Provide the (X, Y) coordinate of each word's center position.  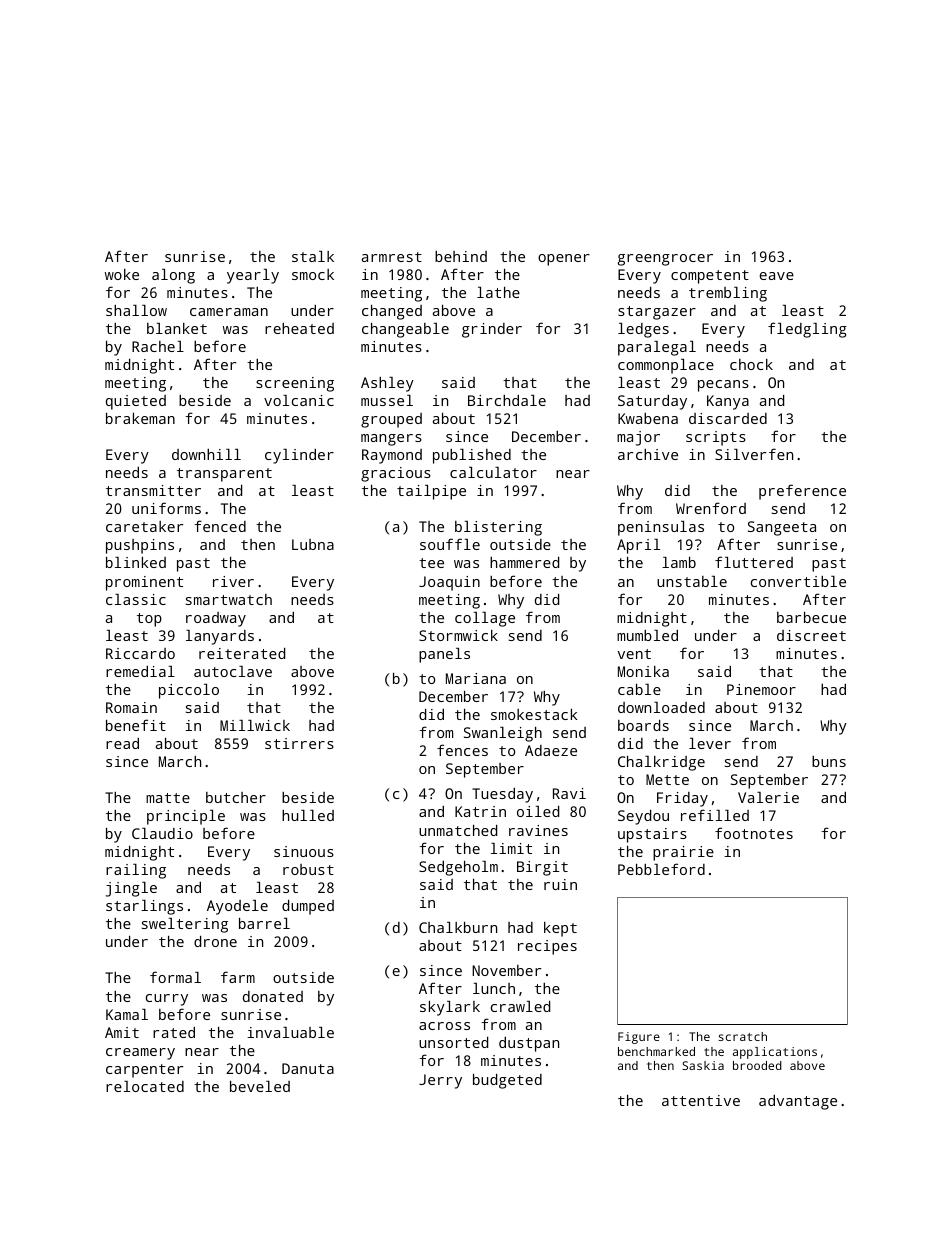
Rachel (158, 346)
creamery (140, 1054)
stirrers (299, 743)
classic (136, 599)
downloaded (661, 707)
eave (776, 276)
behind (461, 256)
